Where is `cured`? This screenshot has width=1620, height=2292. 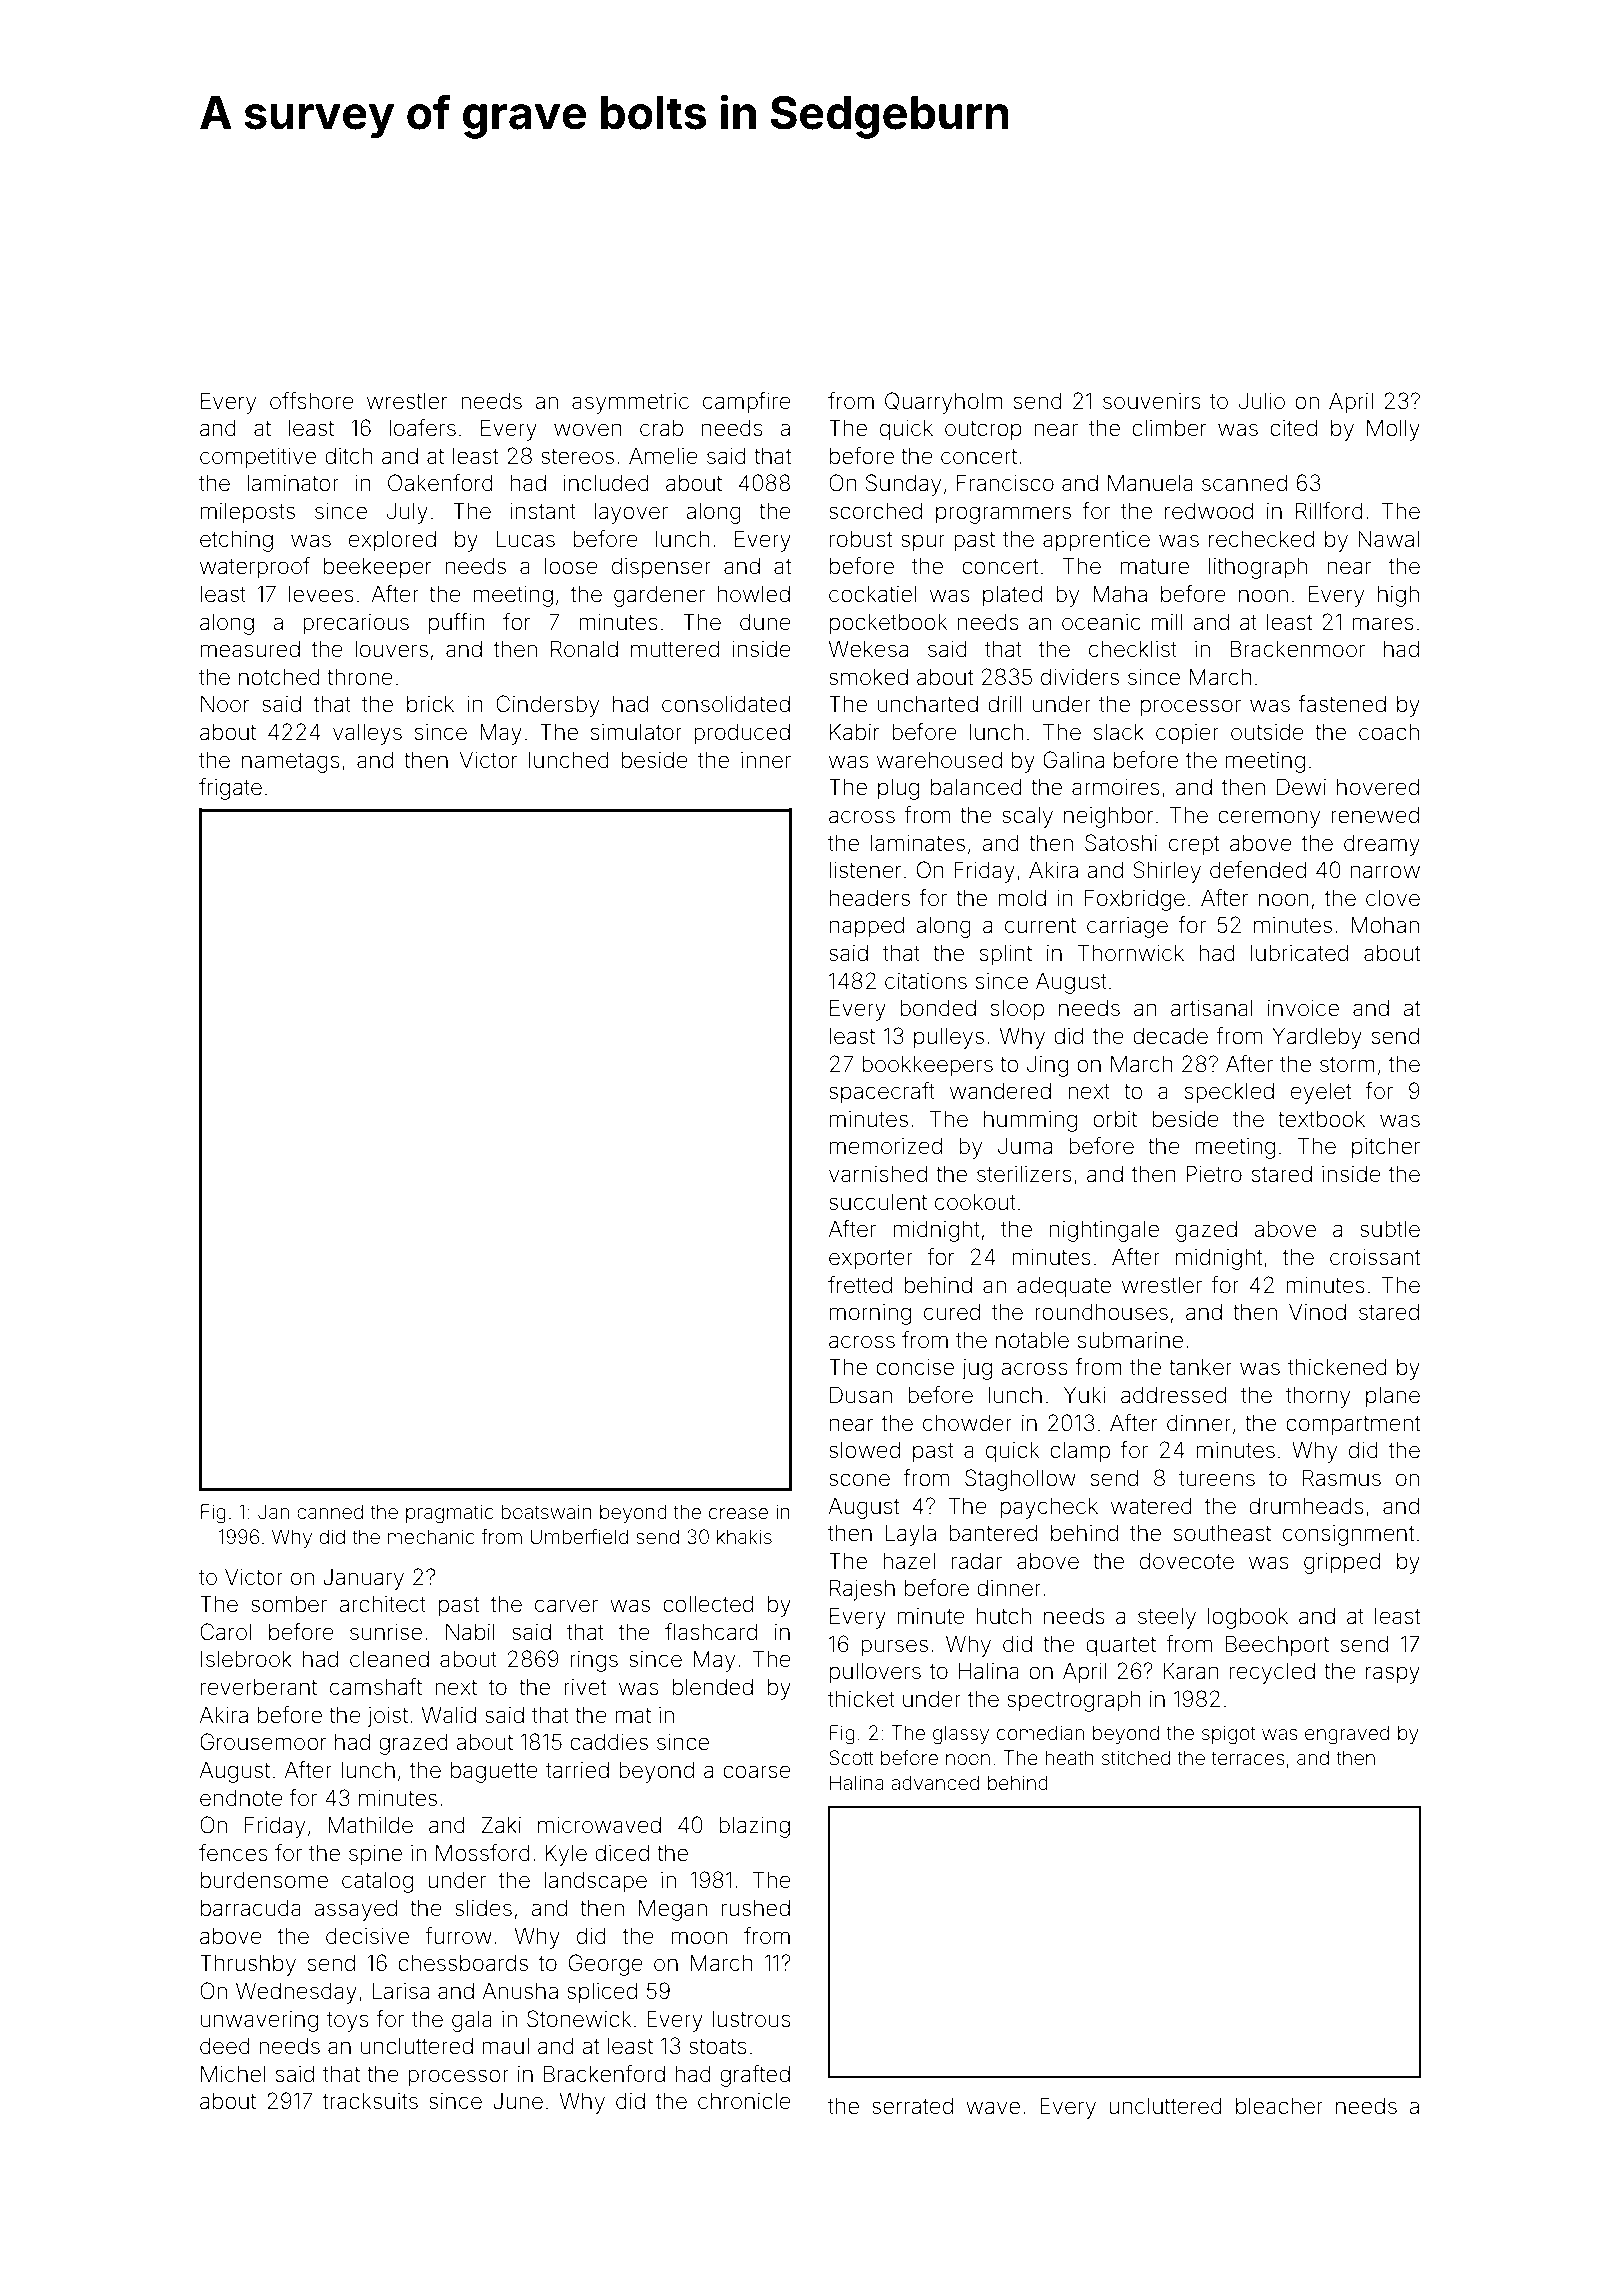
cured is located at coordinates (952, 1312).
